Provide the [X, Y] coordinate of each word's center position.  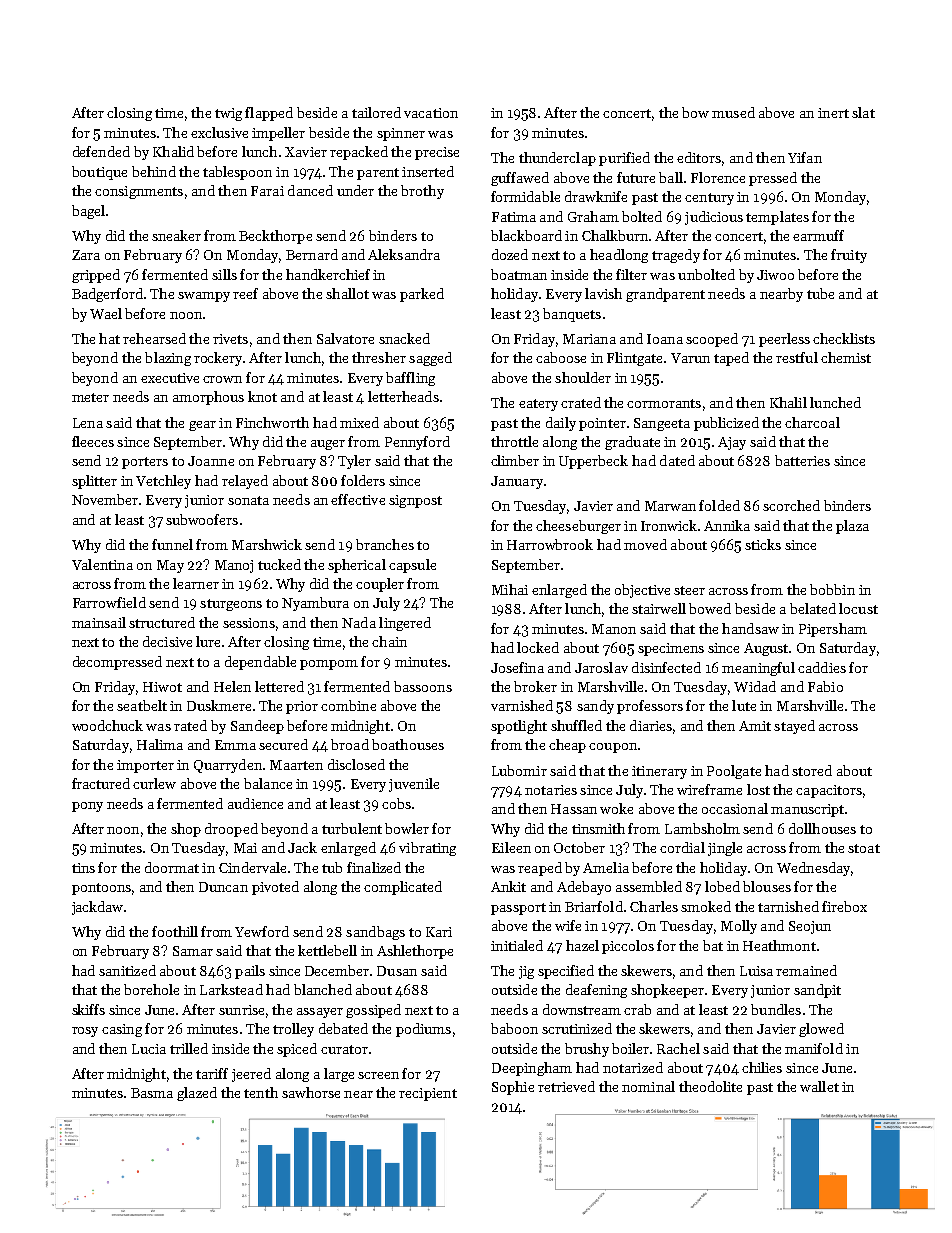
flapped [269, 114]
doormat [172, 867]
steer [689, 590]
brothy [422, 192]
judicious [714, 218]
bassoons [423, 686]
